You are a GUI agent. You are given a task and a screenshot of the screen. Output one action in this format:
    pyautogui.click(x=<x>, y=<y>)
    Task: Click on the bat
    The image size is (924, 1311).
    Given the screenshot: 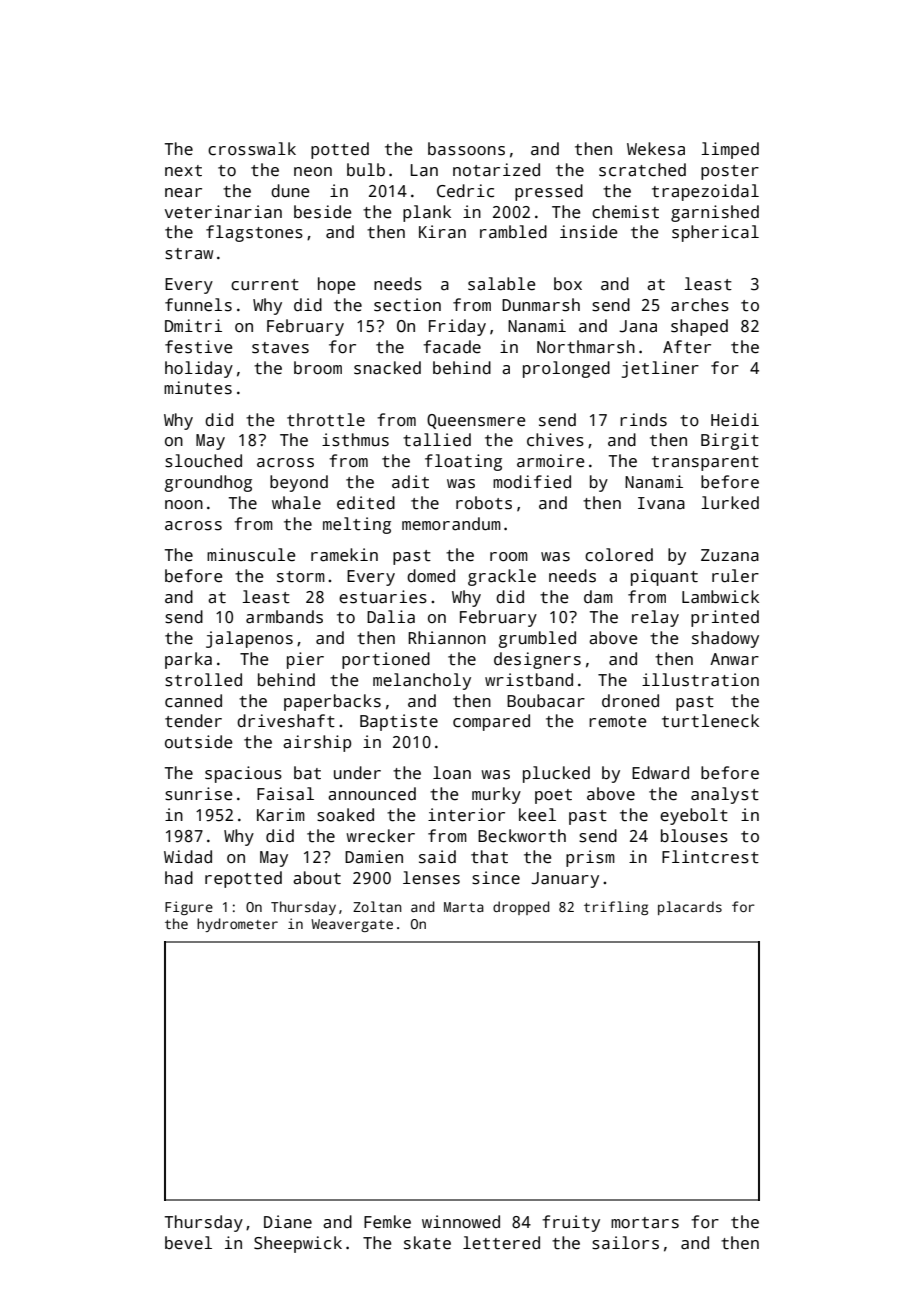 What is the action you would take?
    pyautogui.click(x=307, y=773)
